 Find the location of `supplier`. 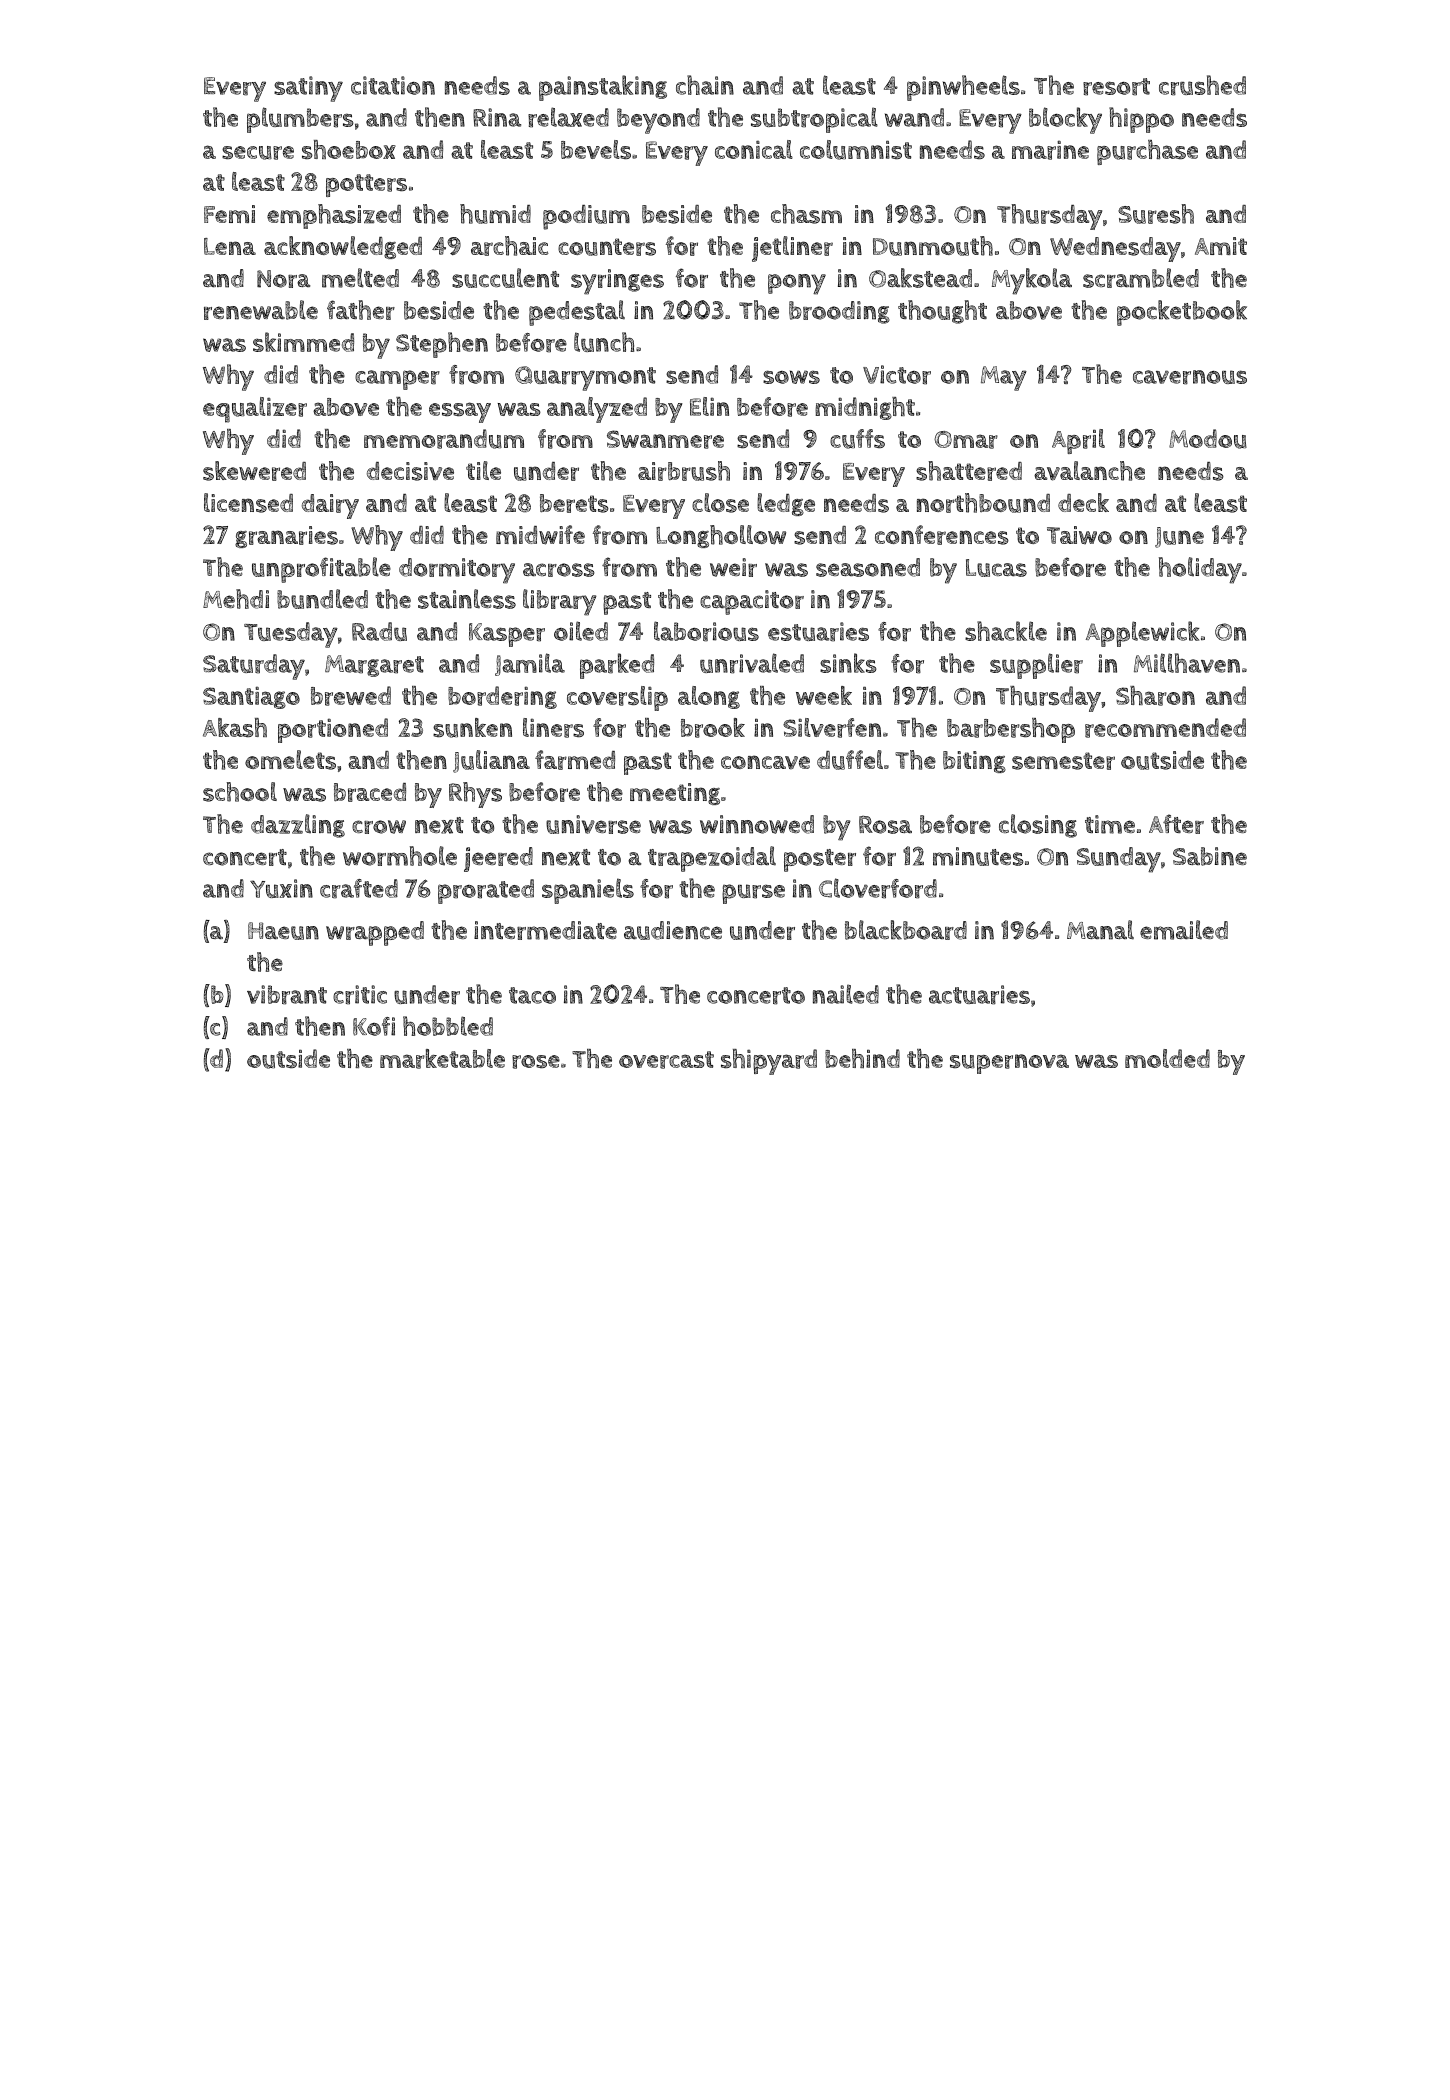

supplier is located at coordinates (1036, 666).
